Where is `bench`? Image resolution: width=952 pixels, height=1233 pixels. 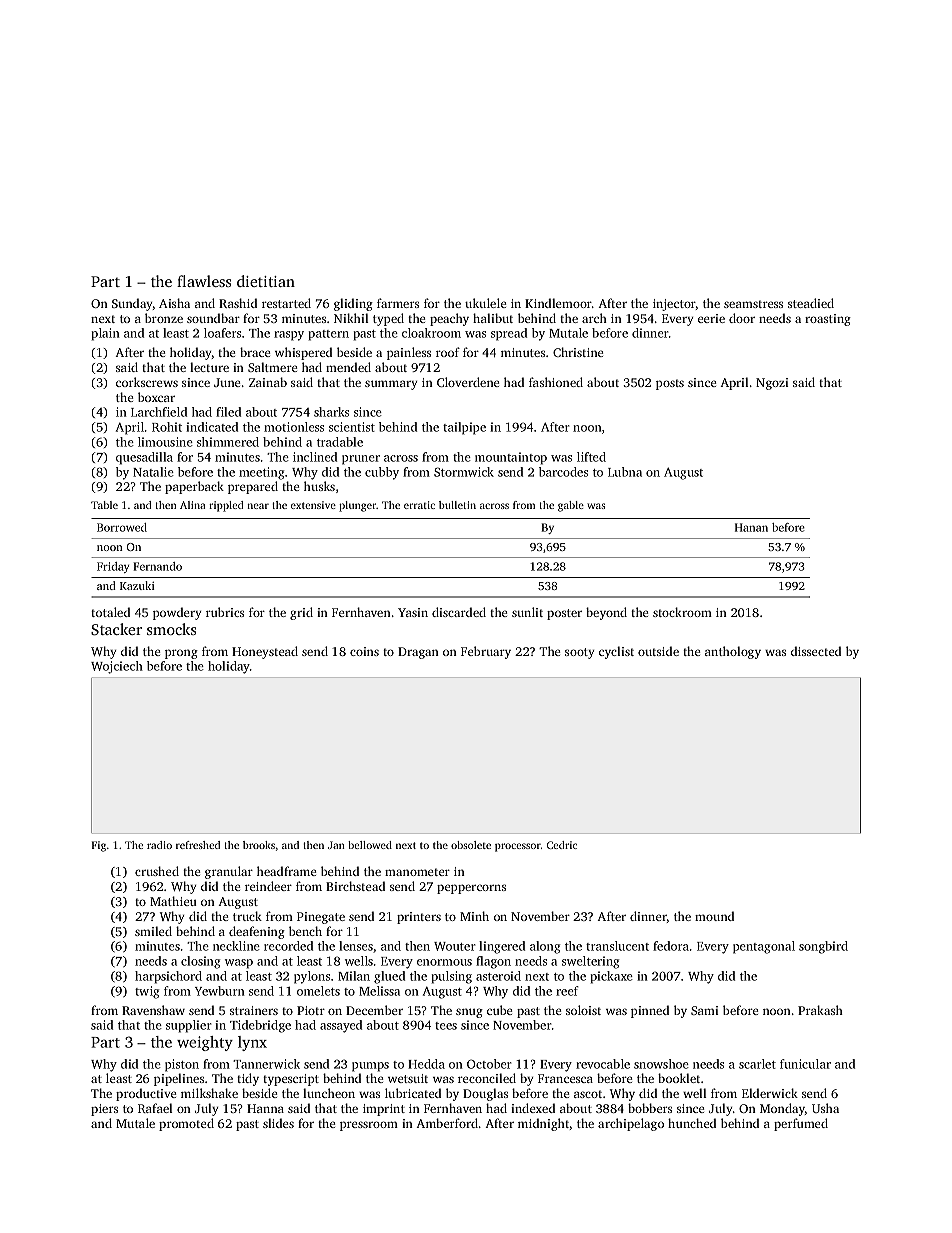 bench is located at coordinates (305, 931).
